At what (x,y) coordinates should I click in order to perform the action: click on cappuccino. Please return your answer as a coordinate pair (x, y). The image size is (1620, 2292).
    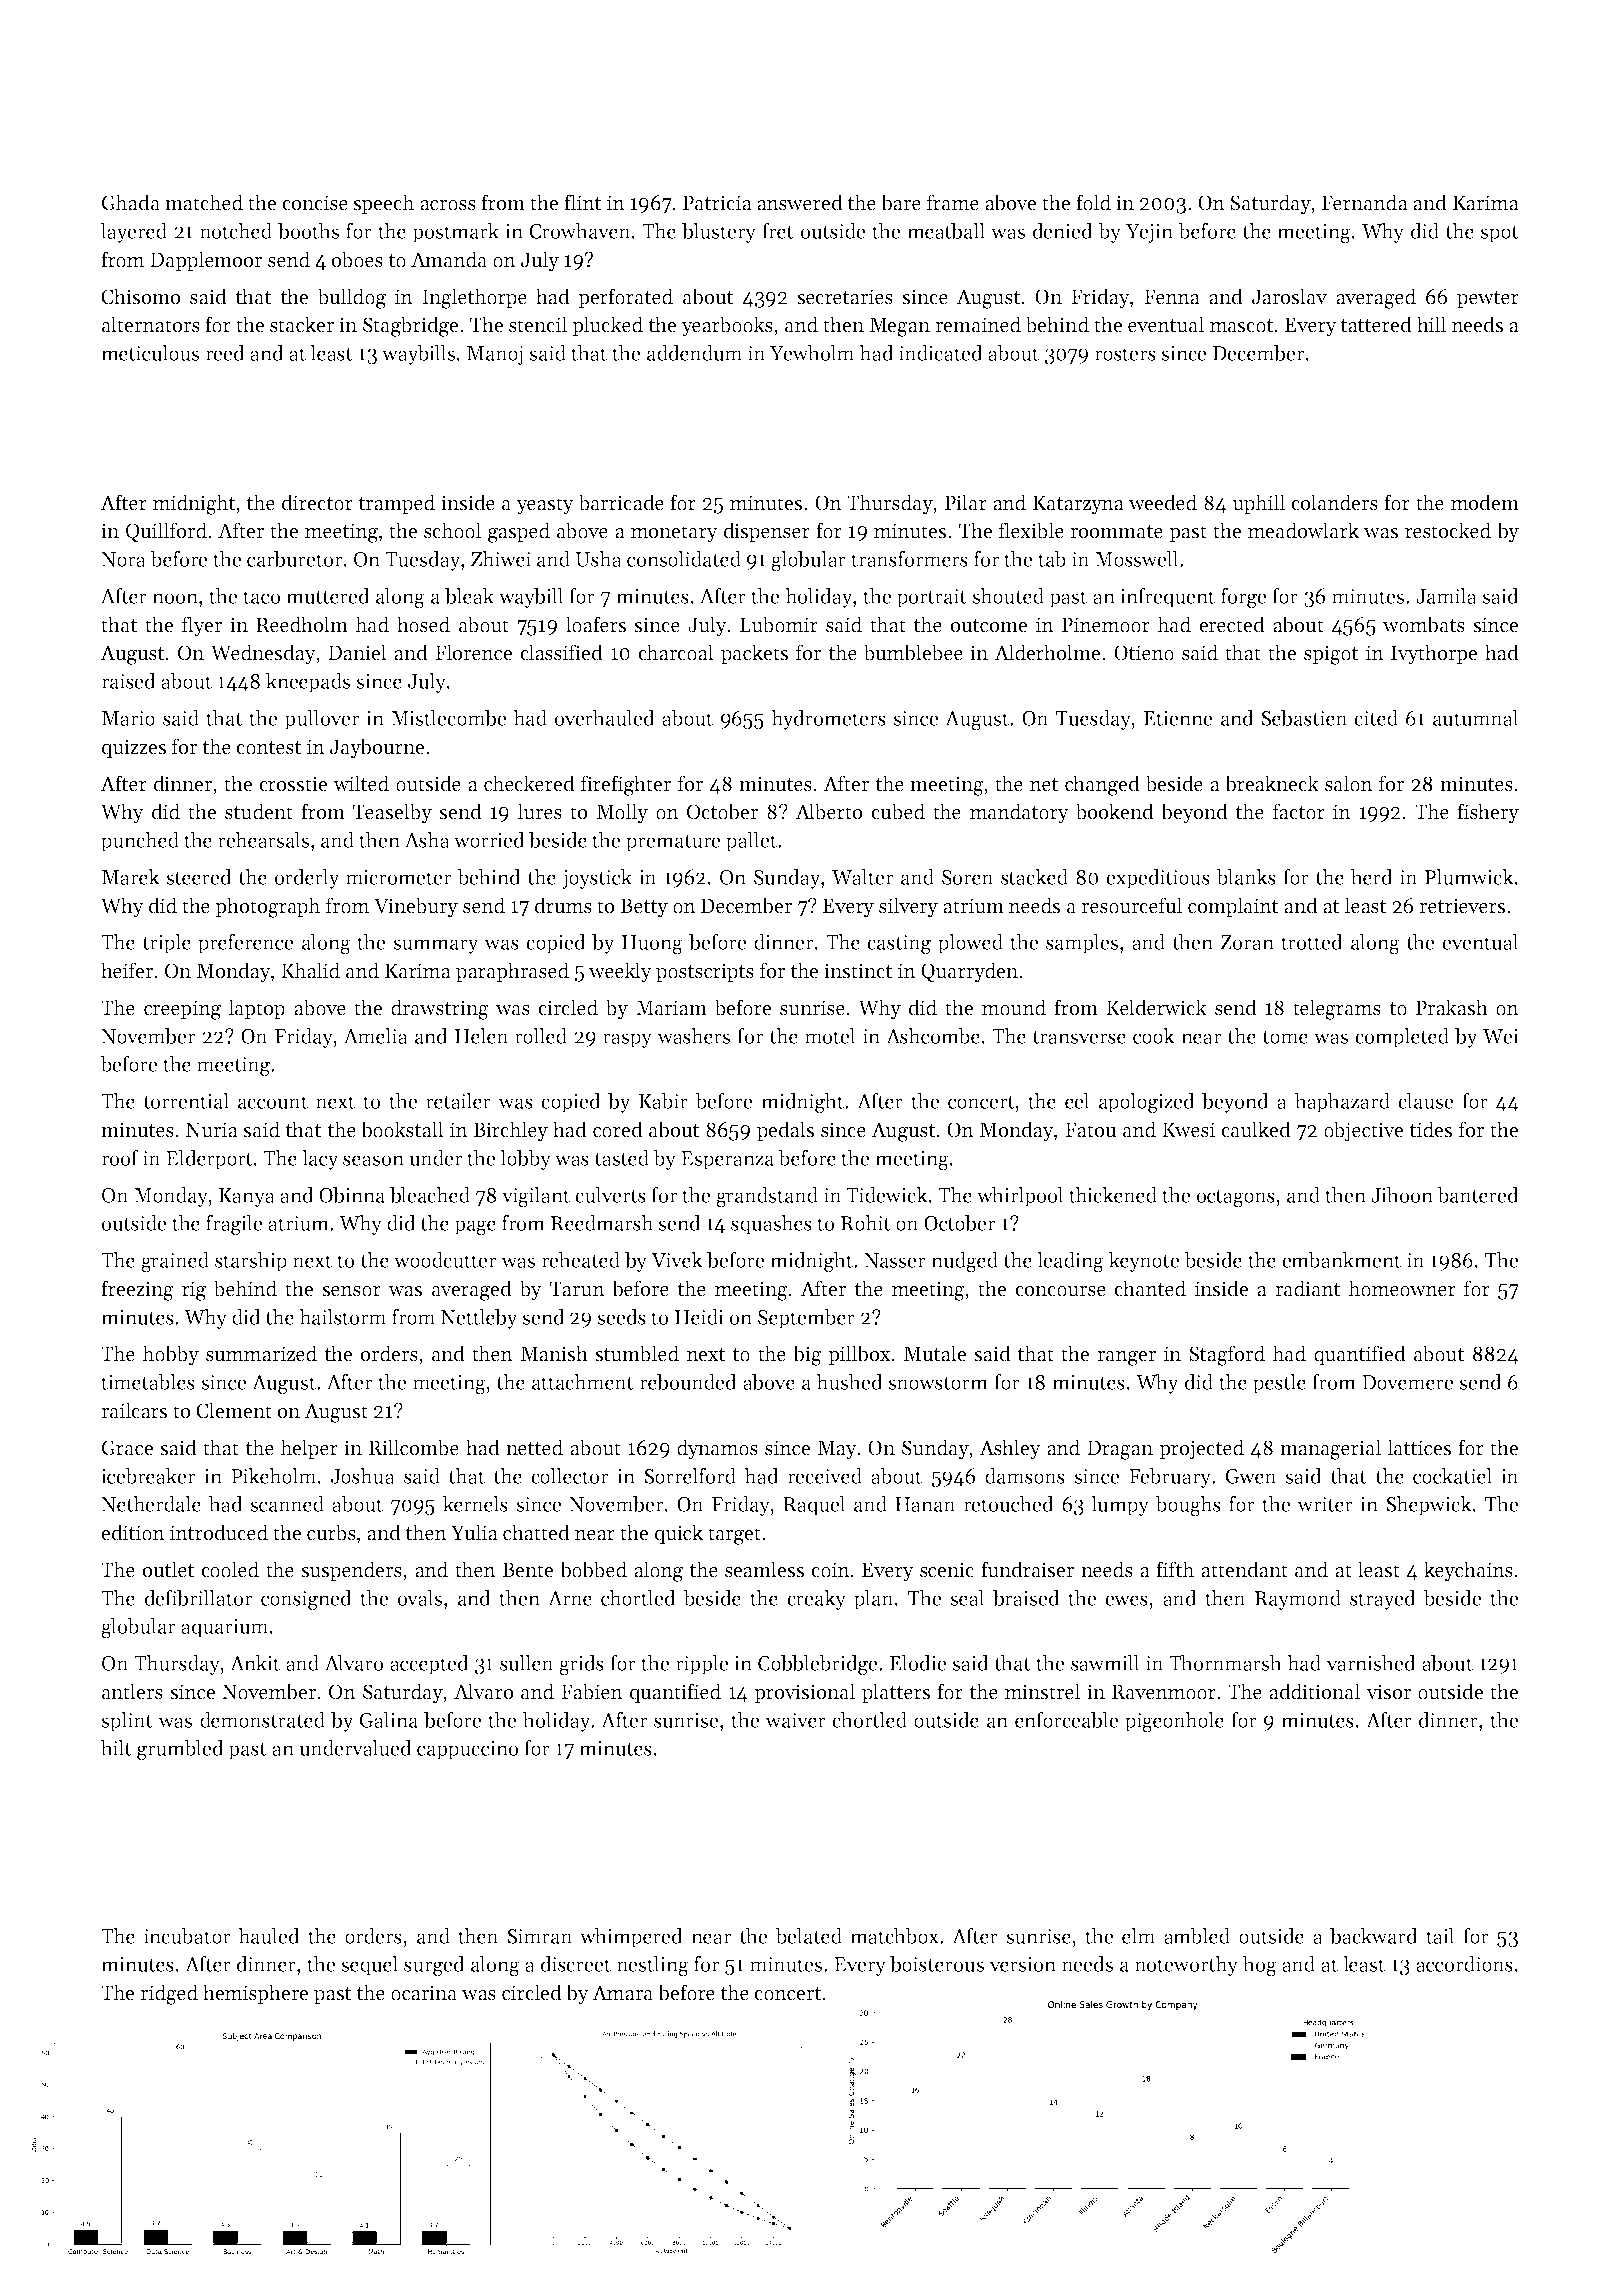
    Looking at the image, I should click on (467, 1750).
